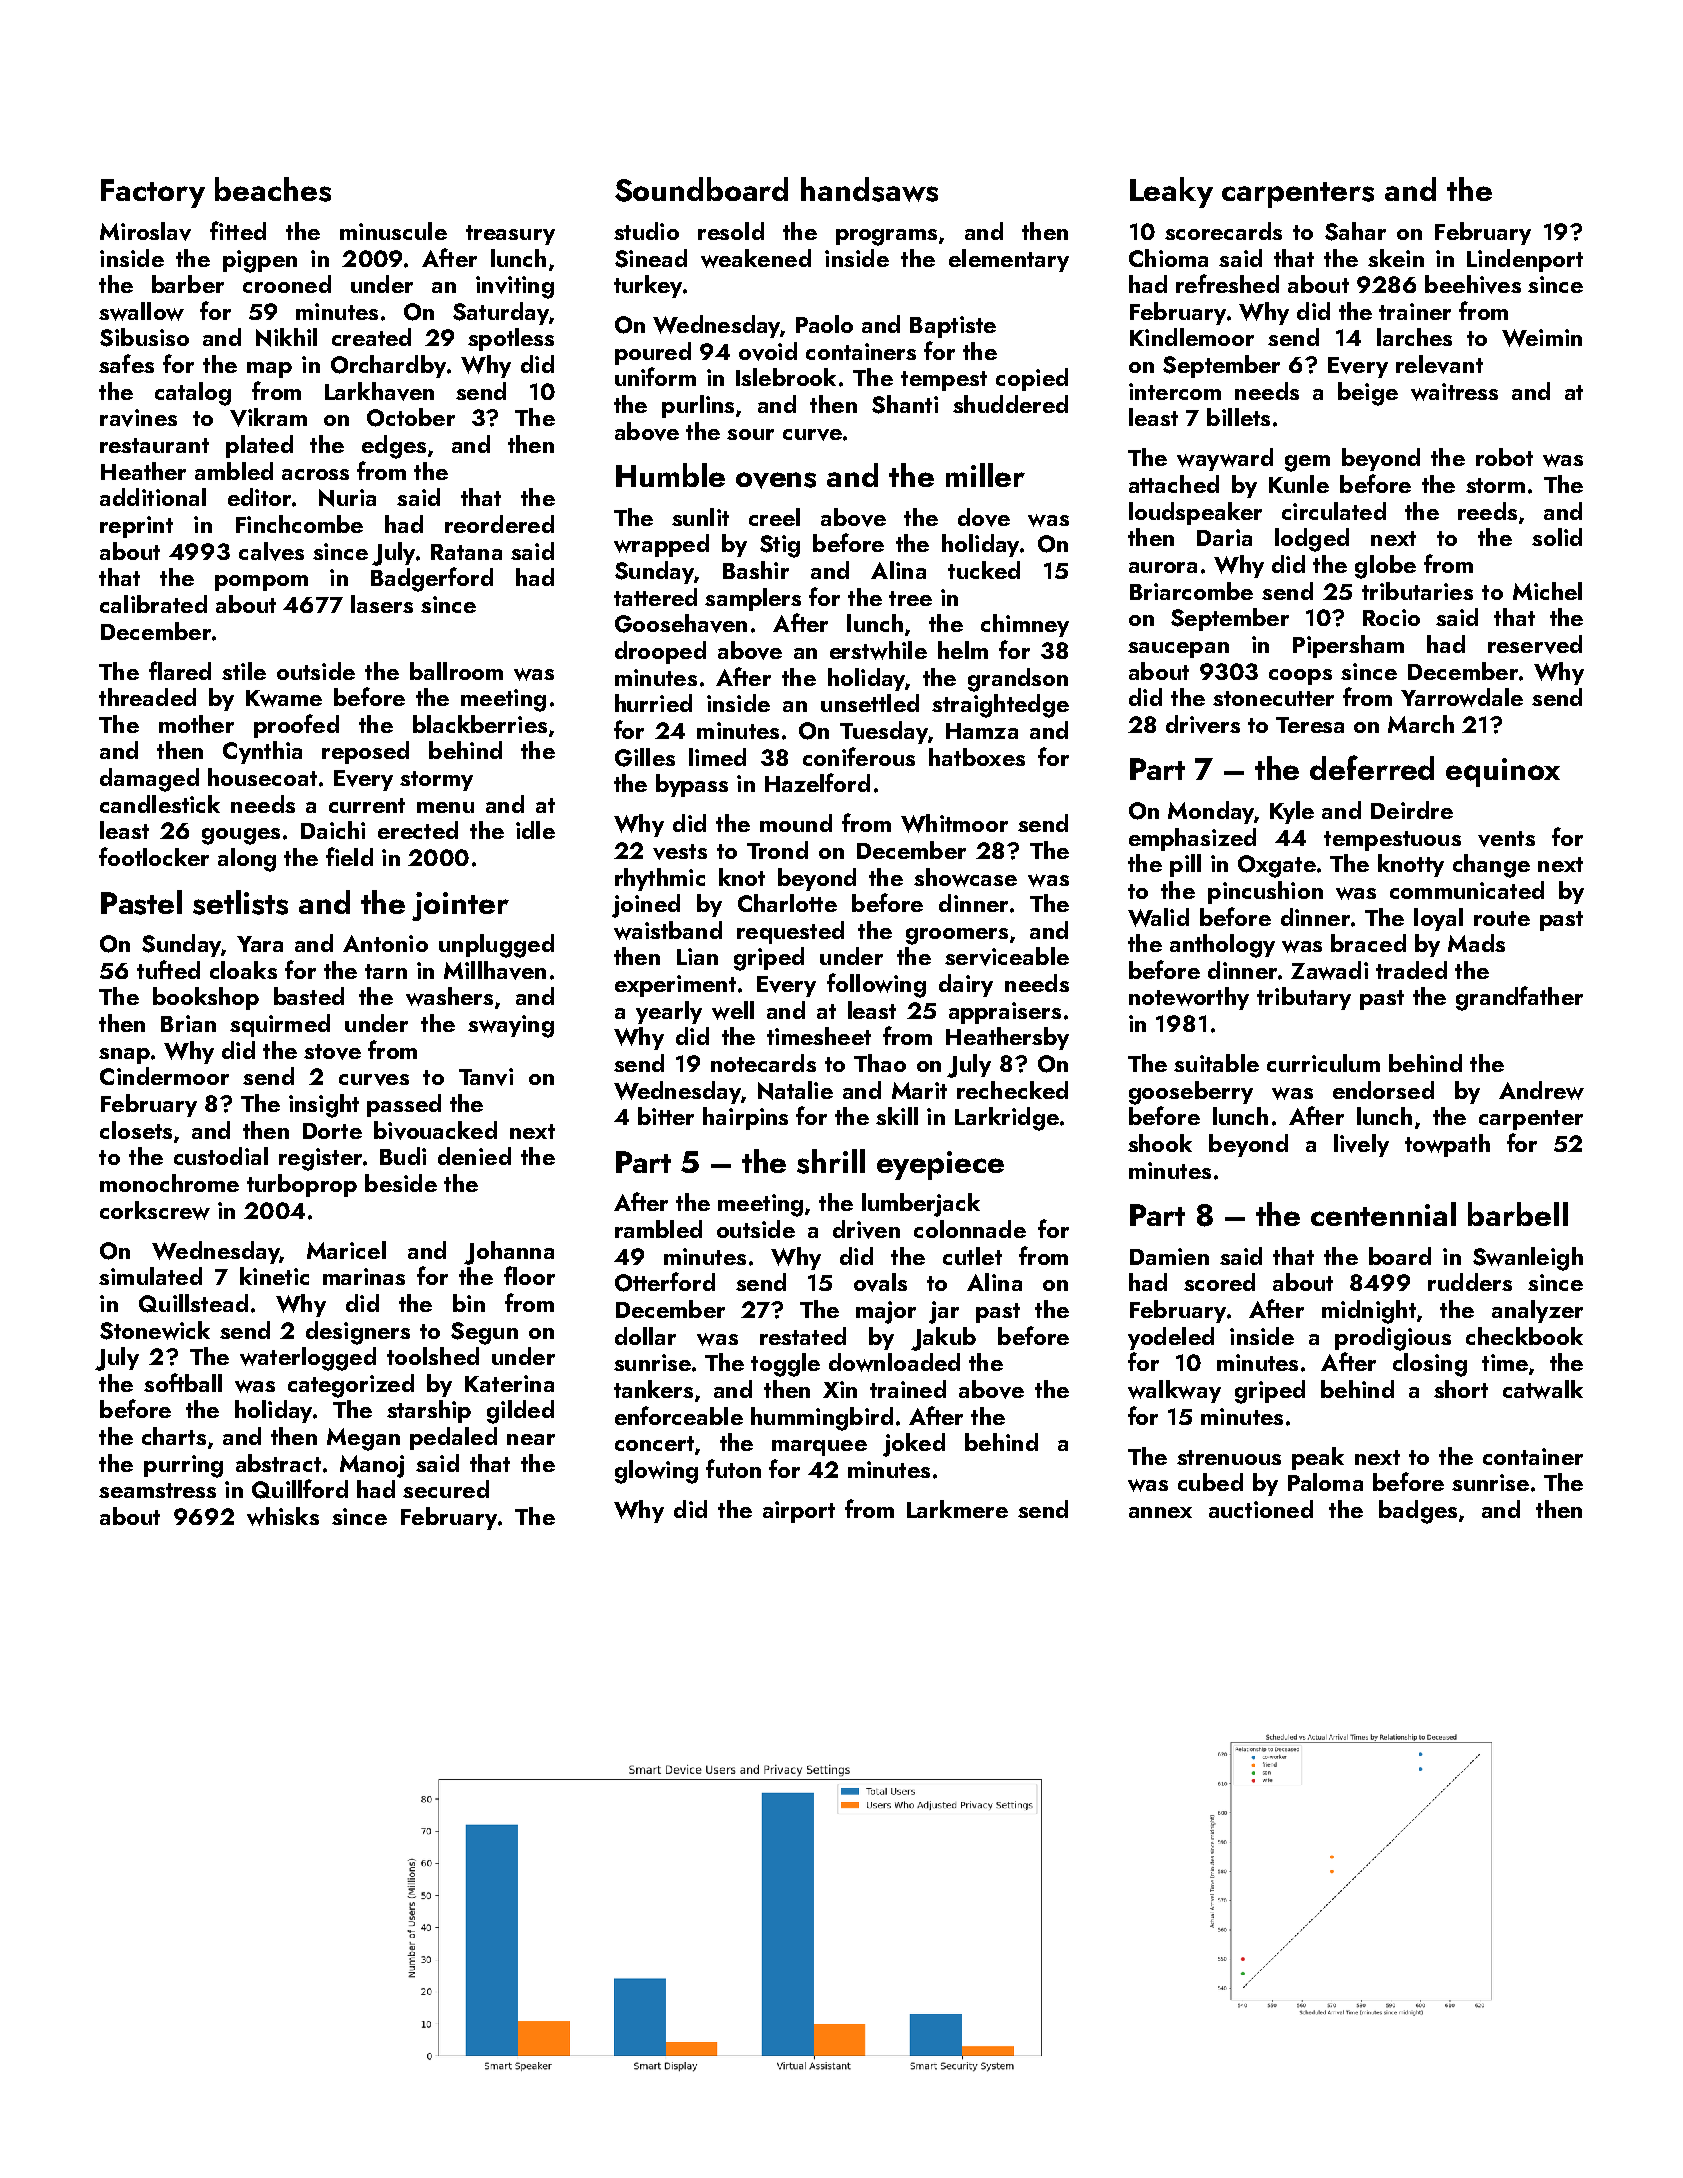 This screenshot has height=2178, width=1683. What do you see at coordinates (869, 189) in the screenshot?
I see `handsaws` at bounding box center [869, 189].
